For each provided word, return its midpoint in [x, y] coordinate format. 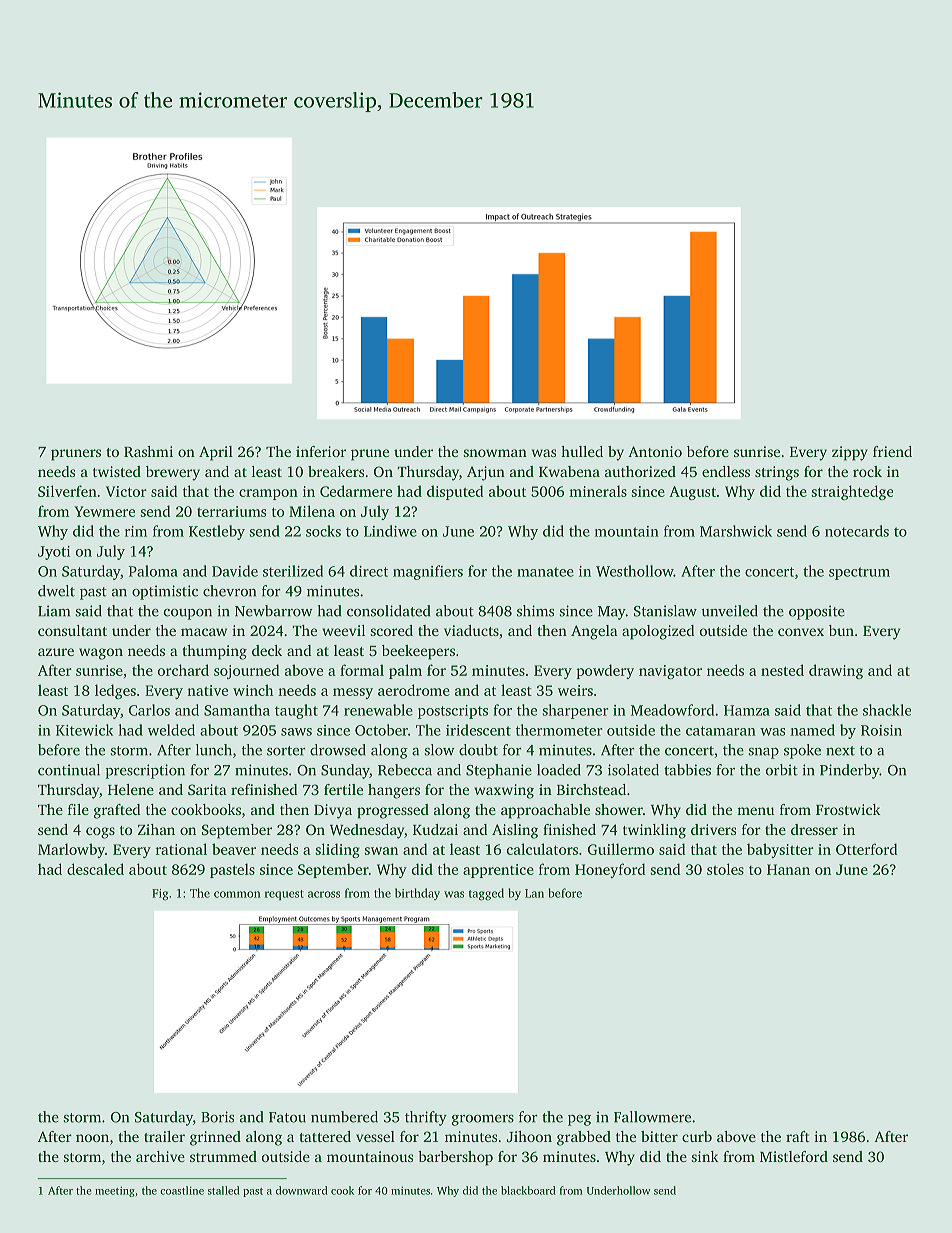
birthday [417, 894]
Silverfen [67, 491]
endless [726, 471]
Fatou [287, 1117]
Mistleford [794, 1156]
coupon [188, 614]
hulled [582, 451]
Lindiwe [390, 531]
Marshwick [736, 531]
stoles [725, 869]
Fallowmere [652, 1117]
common [237, 894]
